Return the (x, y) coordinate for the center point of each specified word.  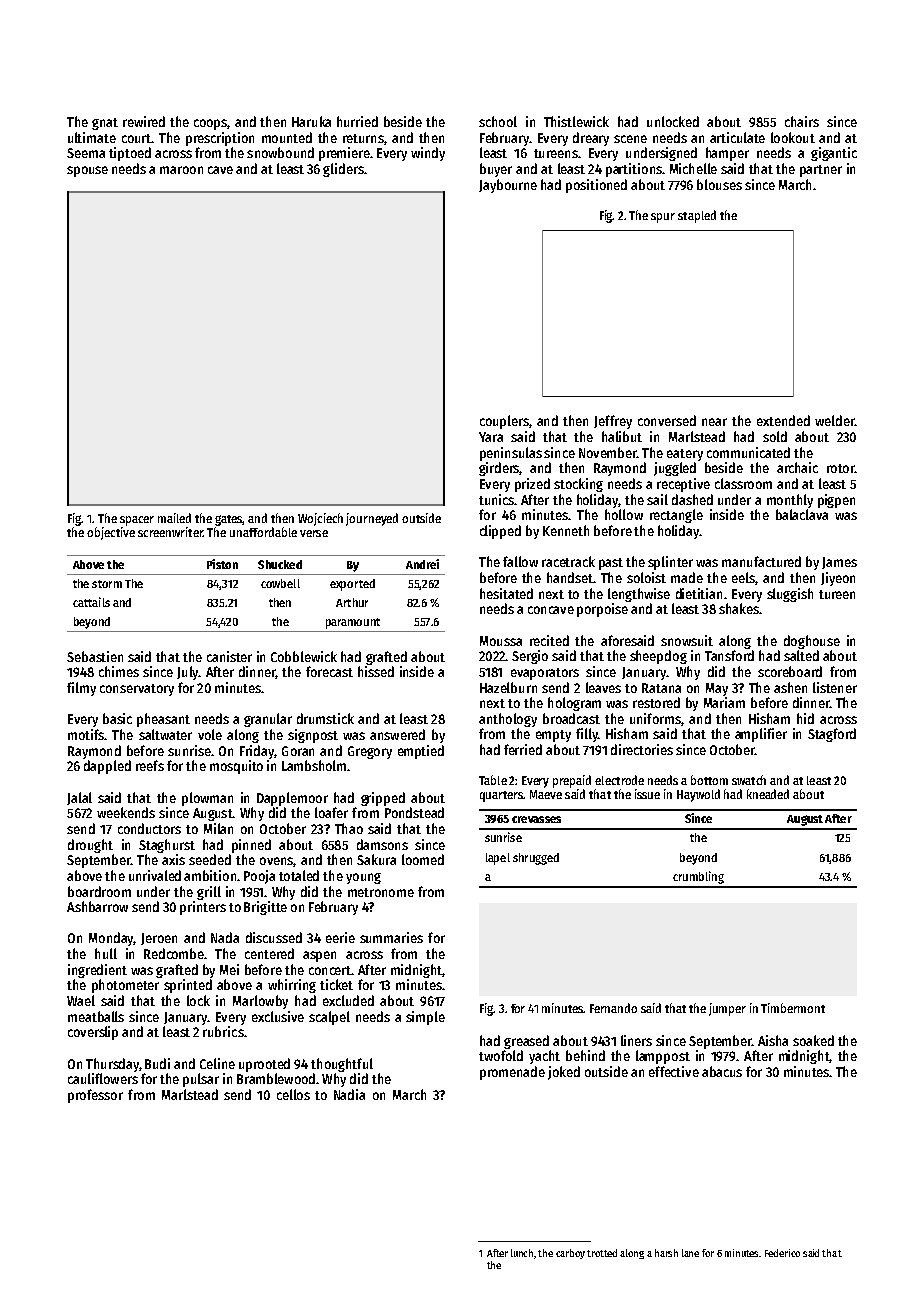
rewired (144, 121)
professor (95, 1096)
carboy (570, 1254)
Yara (491, 437)
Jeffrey (613, 422)
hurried (357, 121)
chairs (802, 121)
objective (111, 533)
